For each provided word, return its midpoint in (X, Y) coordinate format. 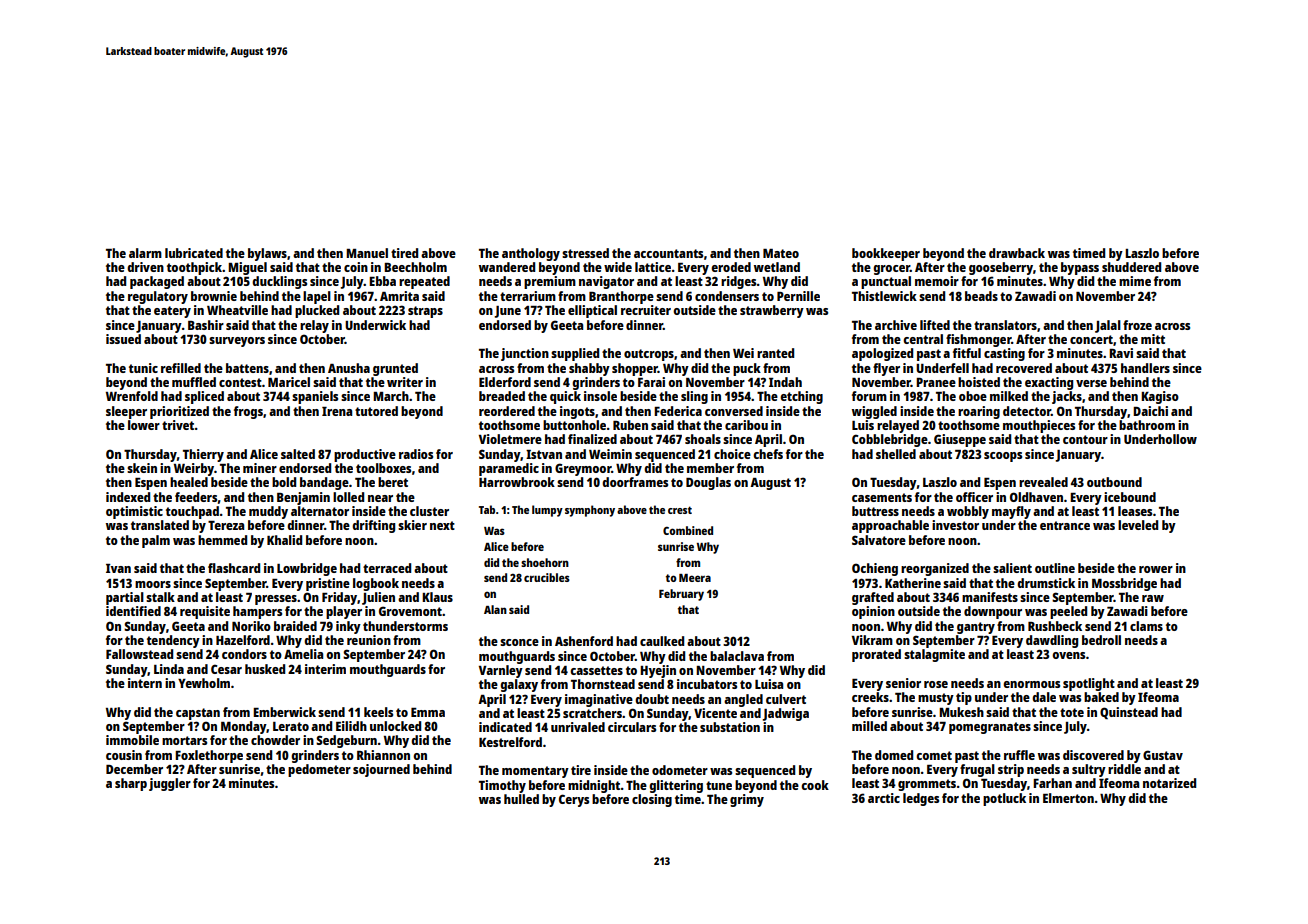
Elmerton (1068, 798)
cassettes (596, 670)
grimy (747, 800)
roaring (979, 412)
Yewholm (204, 683)
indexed (128, 497)
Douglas (708, 483)
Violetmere (510, 439)
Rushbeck (1055, 626)
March (391, 396)
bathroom (1147, 425)
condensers (727, 296)
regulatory (158, 297)
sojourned (381, 770)
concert (1091, 339)
